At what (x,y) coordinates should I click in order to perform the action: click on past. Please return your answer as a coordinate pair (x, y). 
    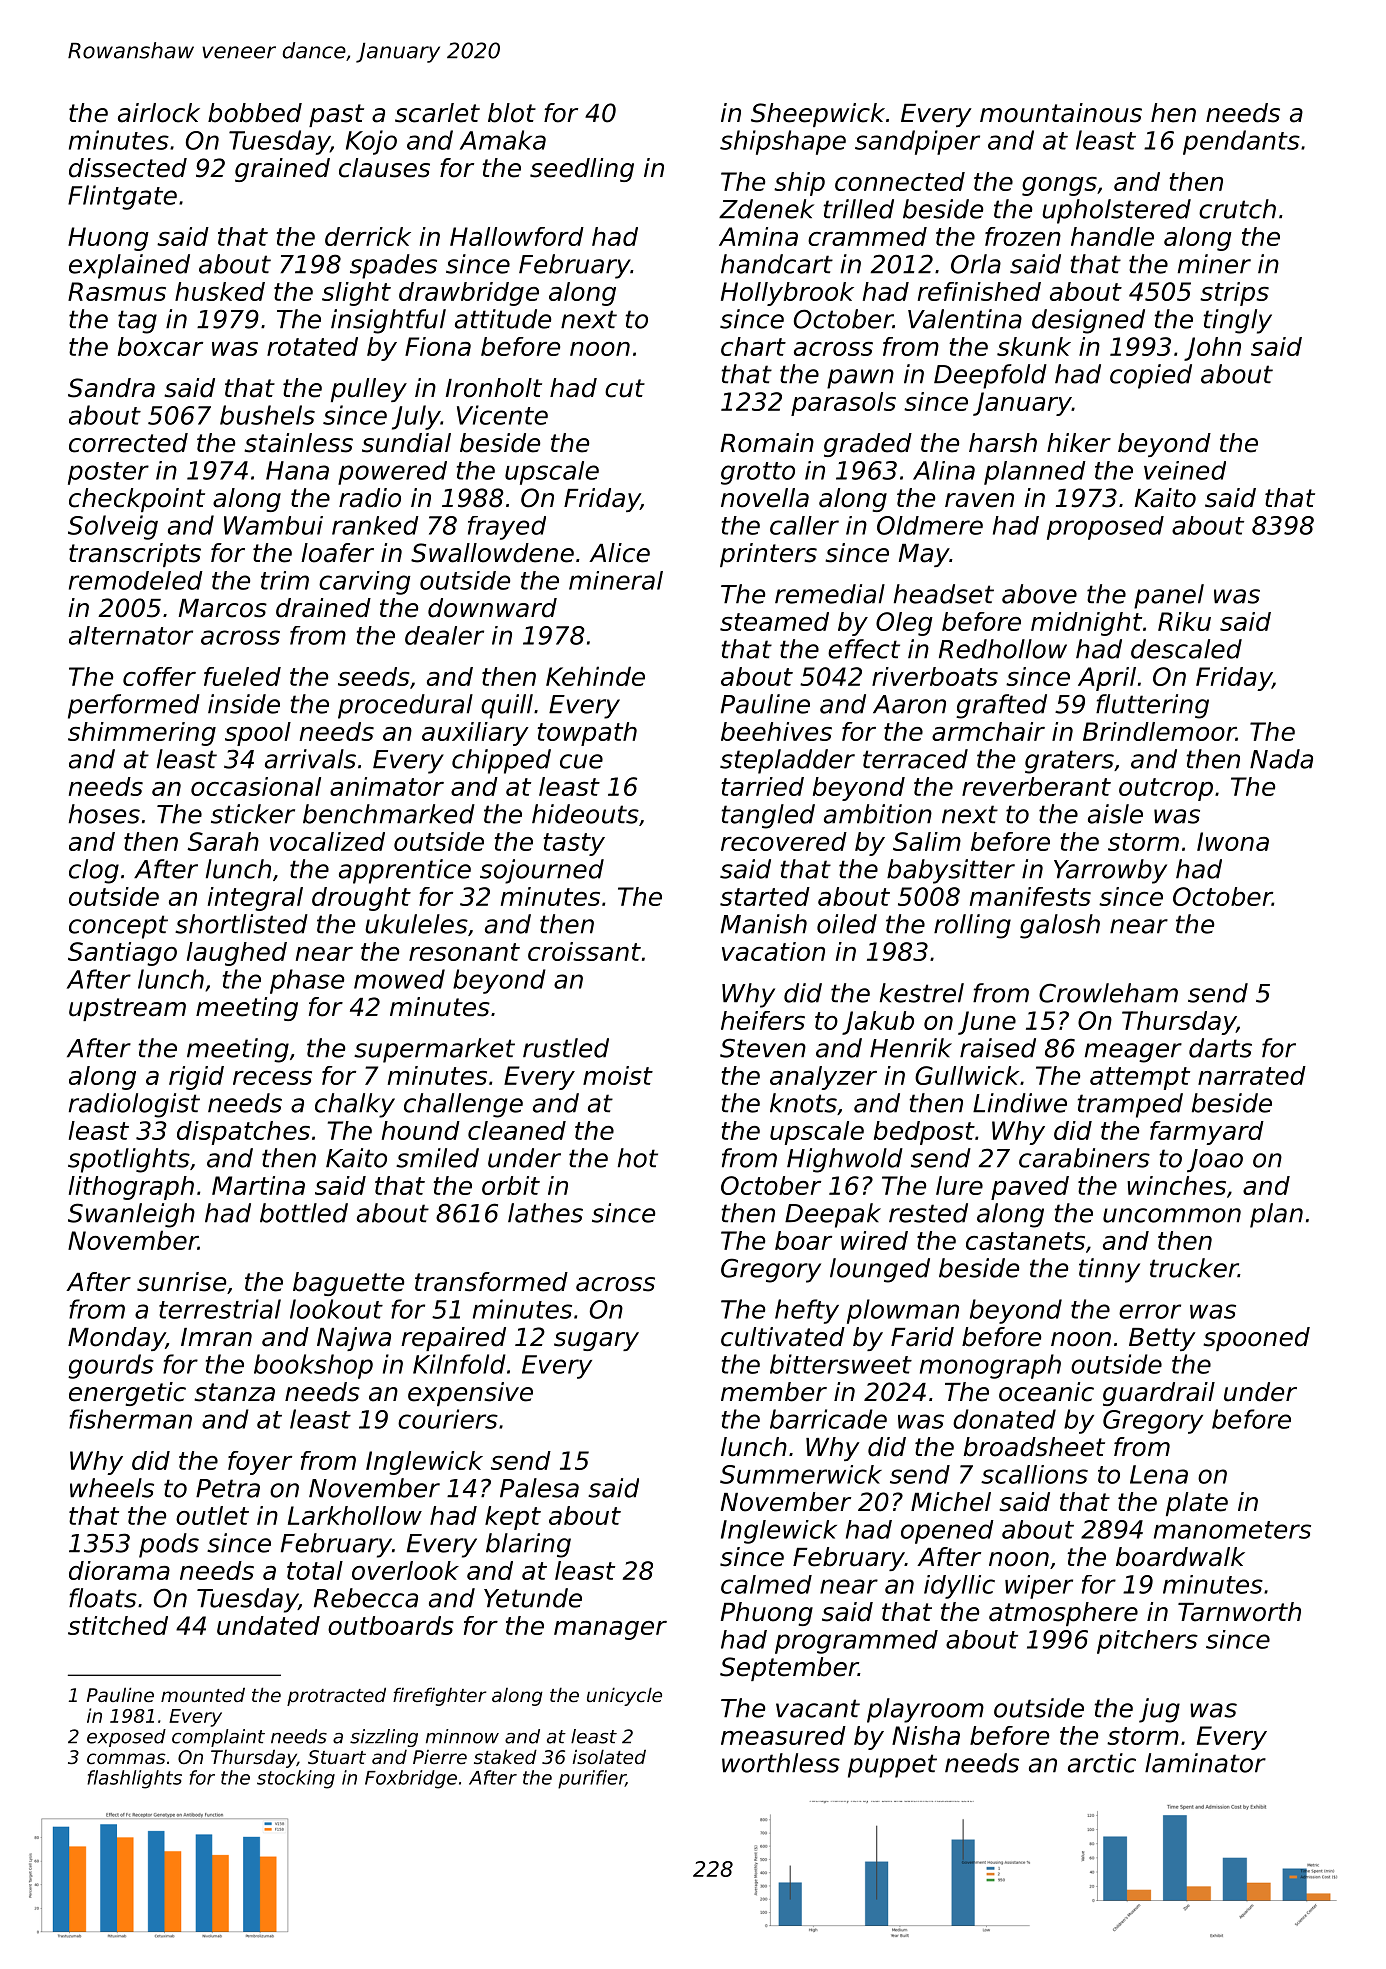
    Looking at the image, I should click on (336, 115).
